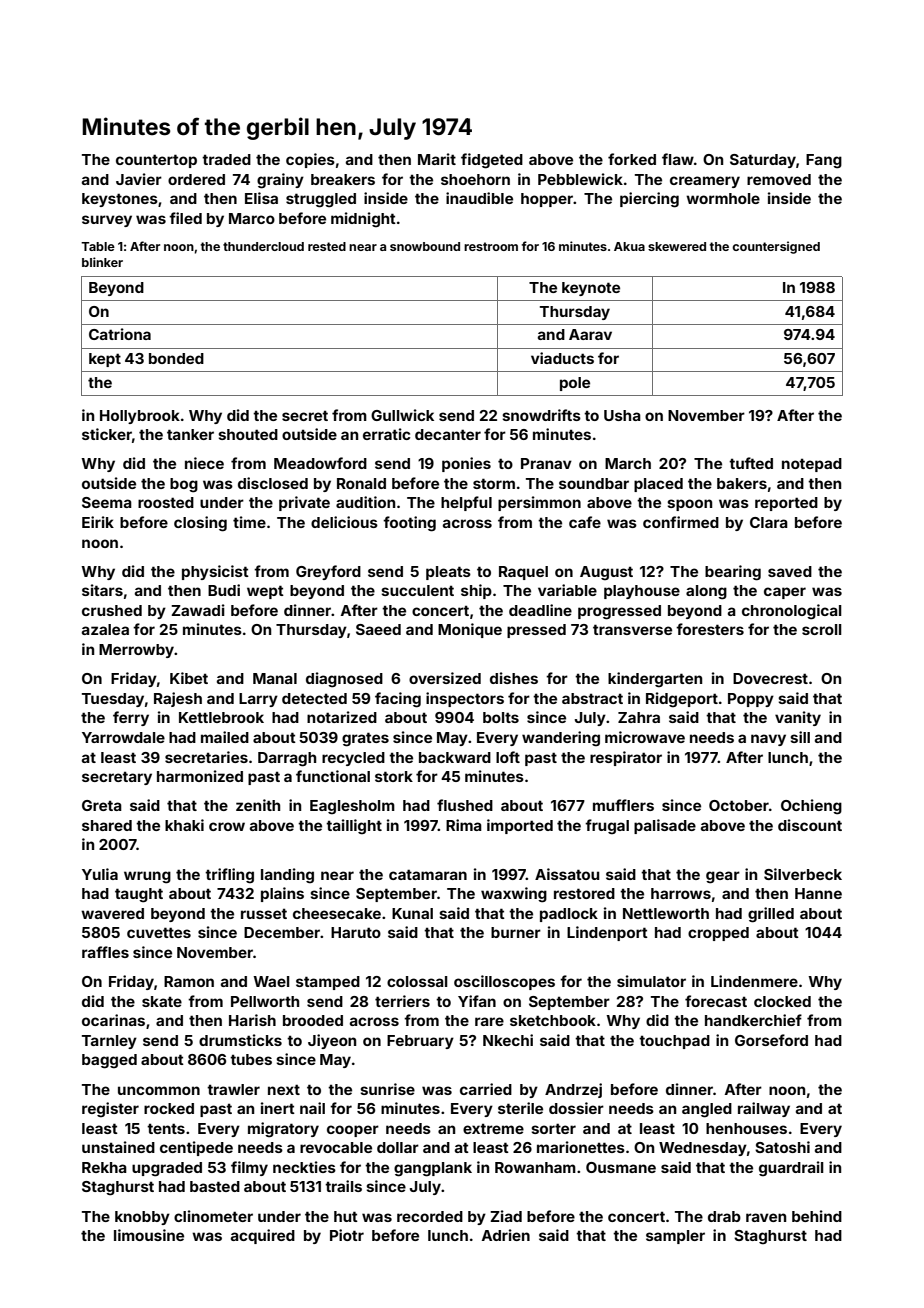 The image size is (924, 1308). I want to click on notepad, so click(812, 465).
